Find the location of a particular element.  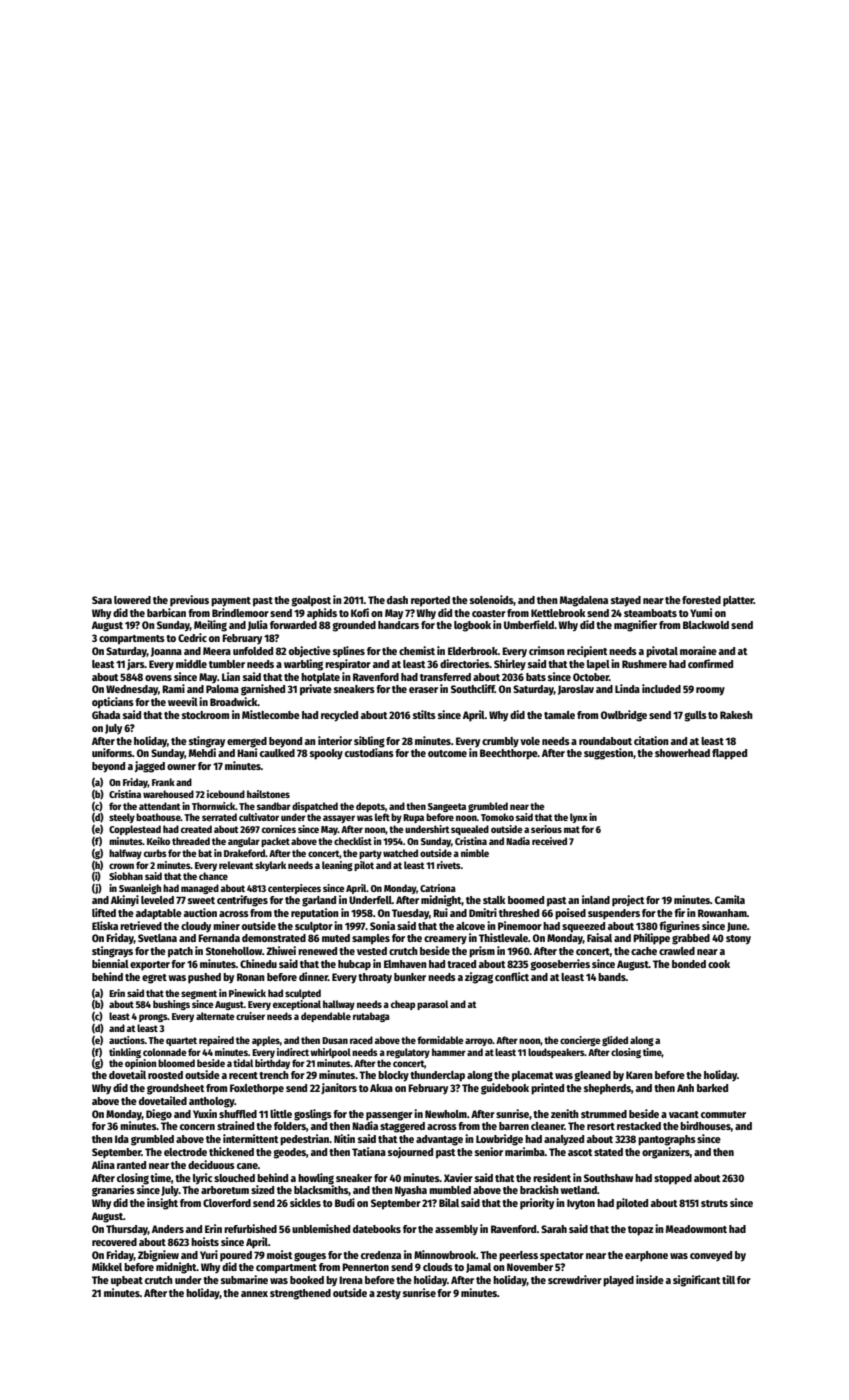

cook is located at coordinates (719, 964).
